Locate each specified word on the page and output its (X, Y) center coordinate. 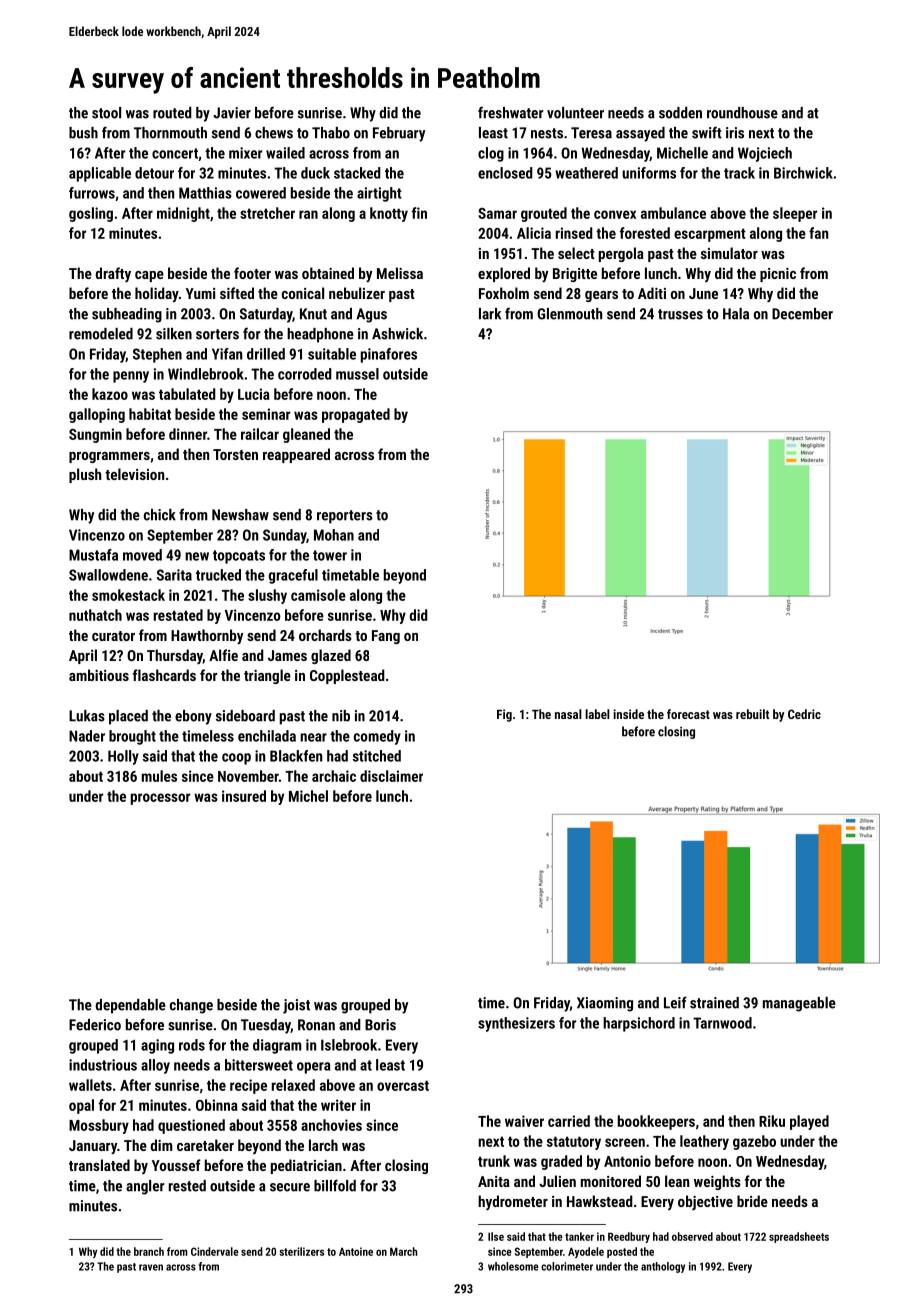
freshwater (510, 112)
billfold (335, 1185)
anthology (663, 1267)
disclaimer (391, 776)
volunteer (575, 113)
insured (244, 796)
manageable (799, 1004)
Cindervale (215, 1251)
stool (106, 113)
